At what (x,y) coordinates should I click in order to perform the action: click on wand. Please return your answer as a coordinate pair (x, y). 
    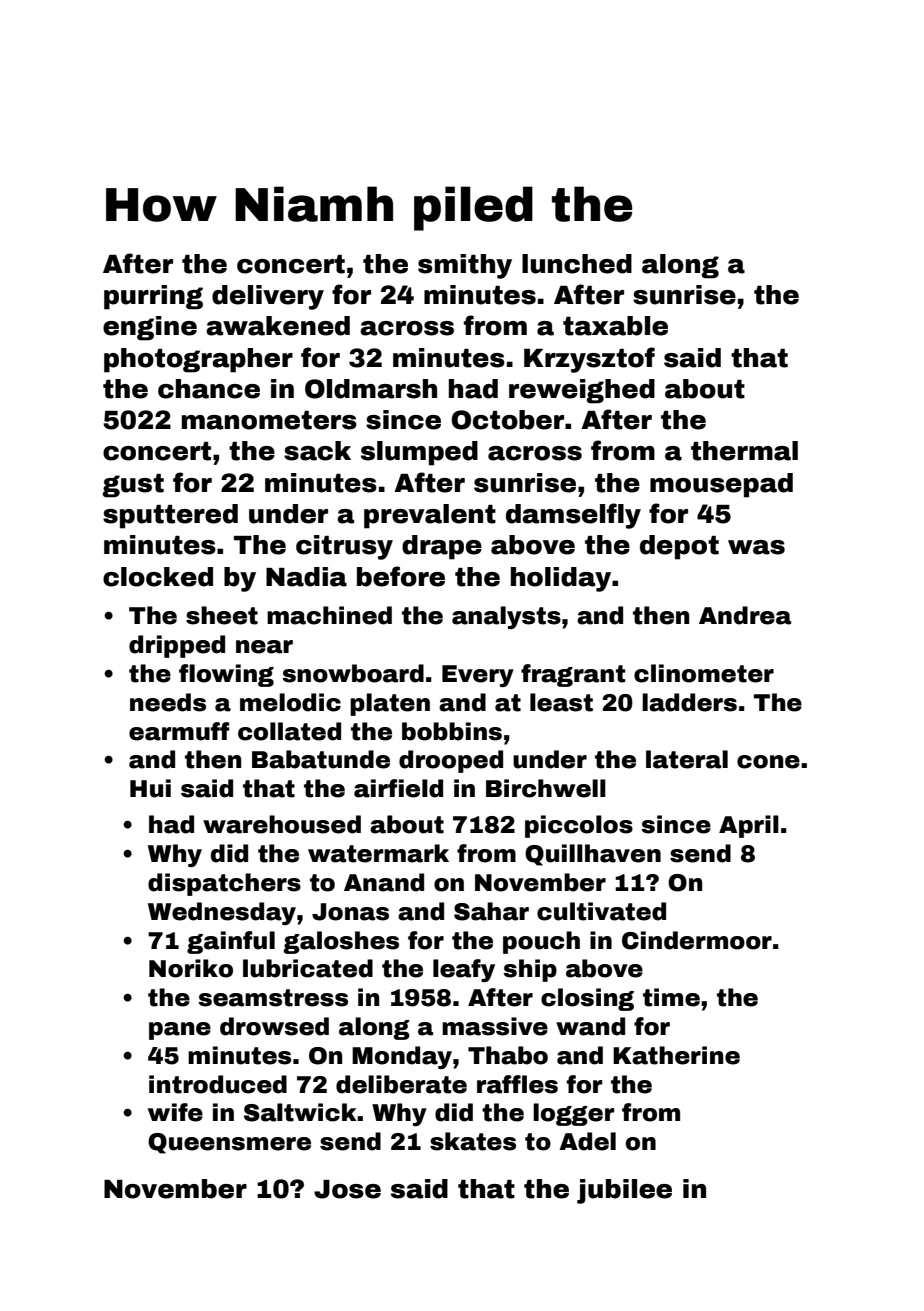
    Looking at the image, I should click on (590, 1026).
